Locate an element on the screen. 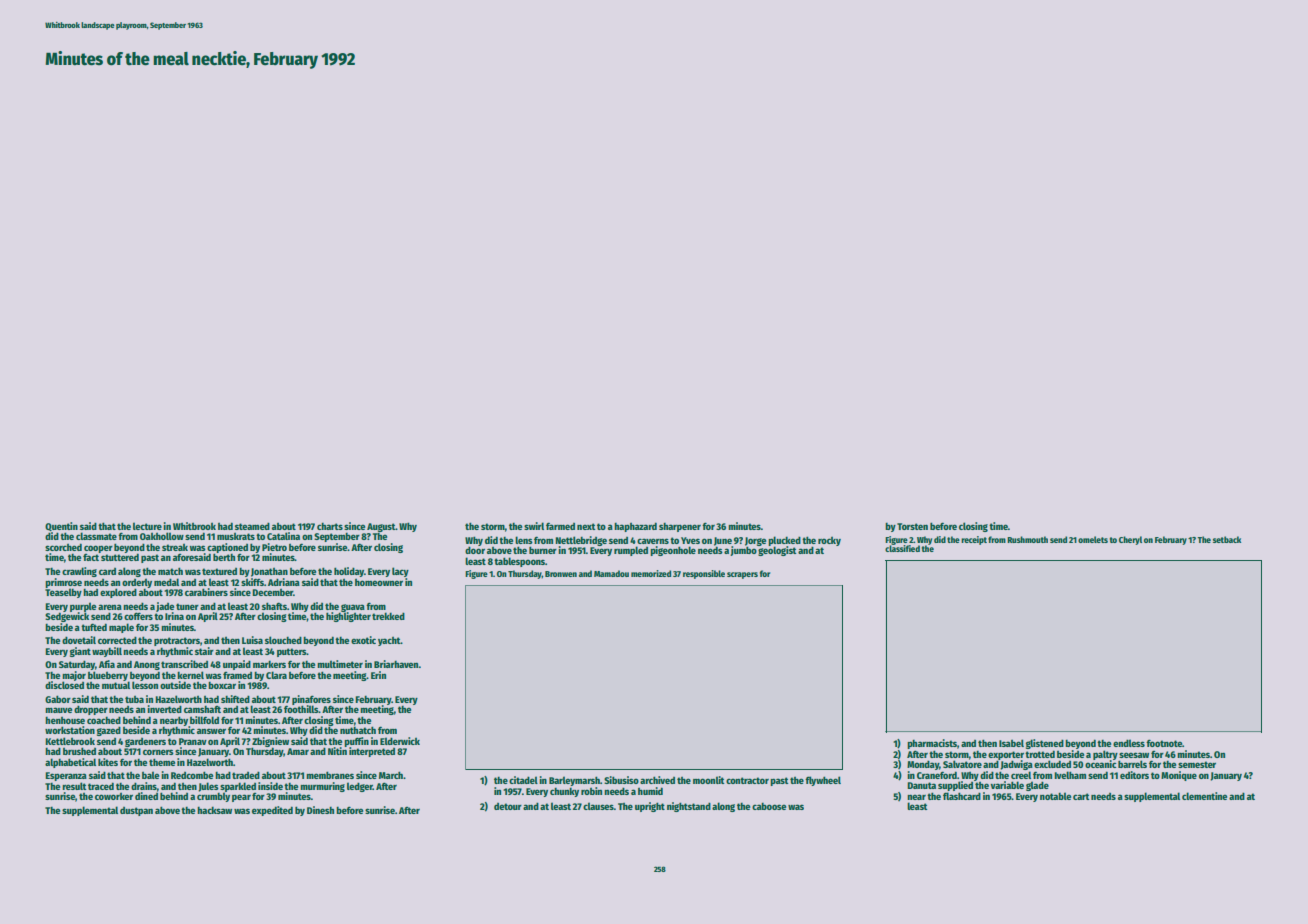 The width and height of the screenshot is (1308, 924). creel is located at coordinates (1021, 775).
